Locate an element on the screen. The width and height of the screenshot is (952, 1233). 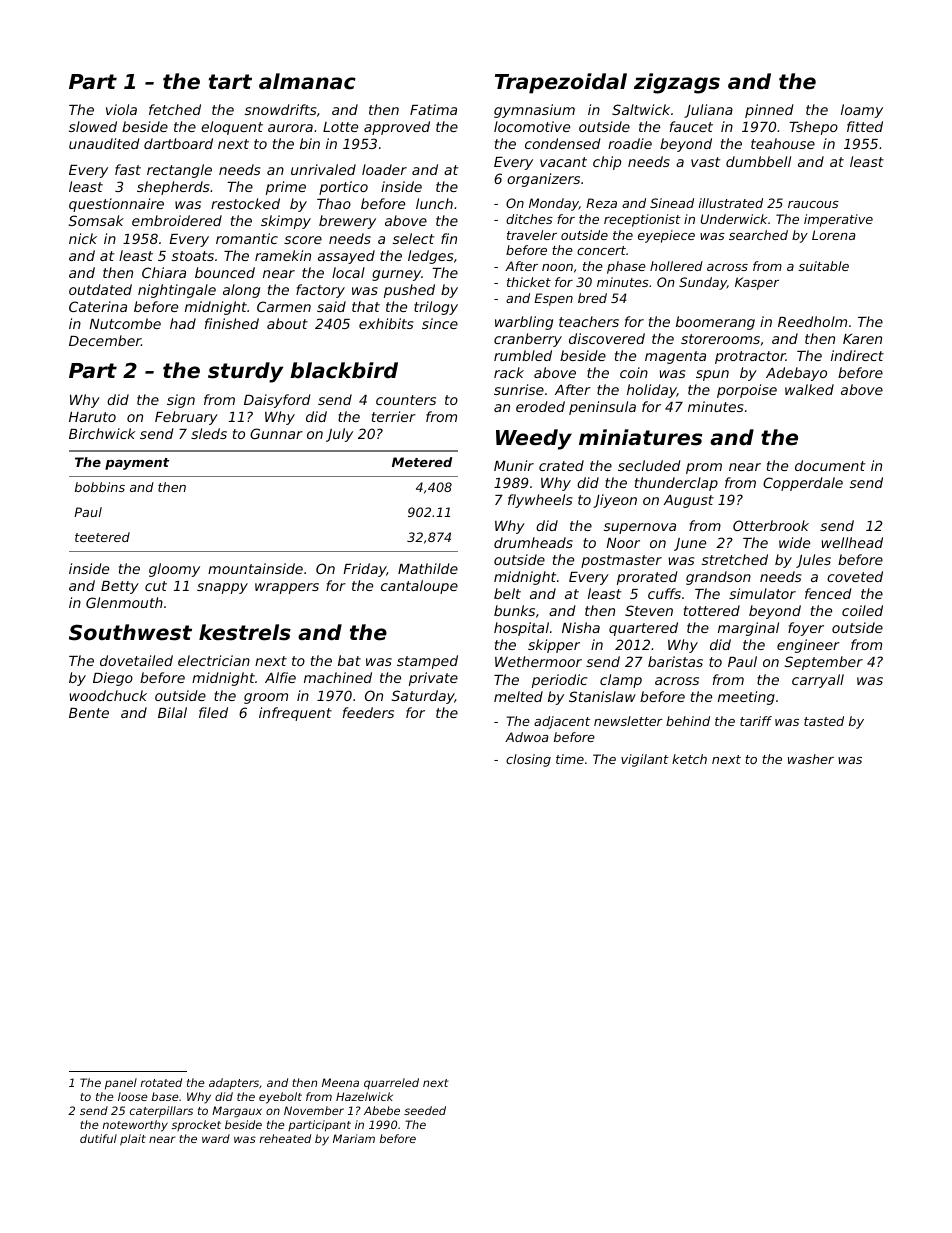
stamped is located at coordinates (427, 662).
